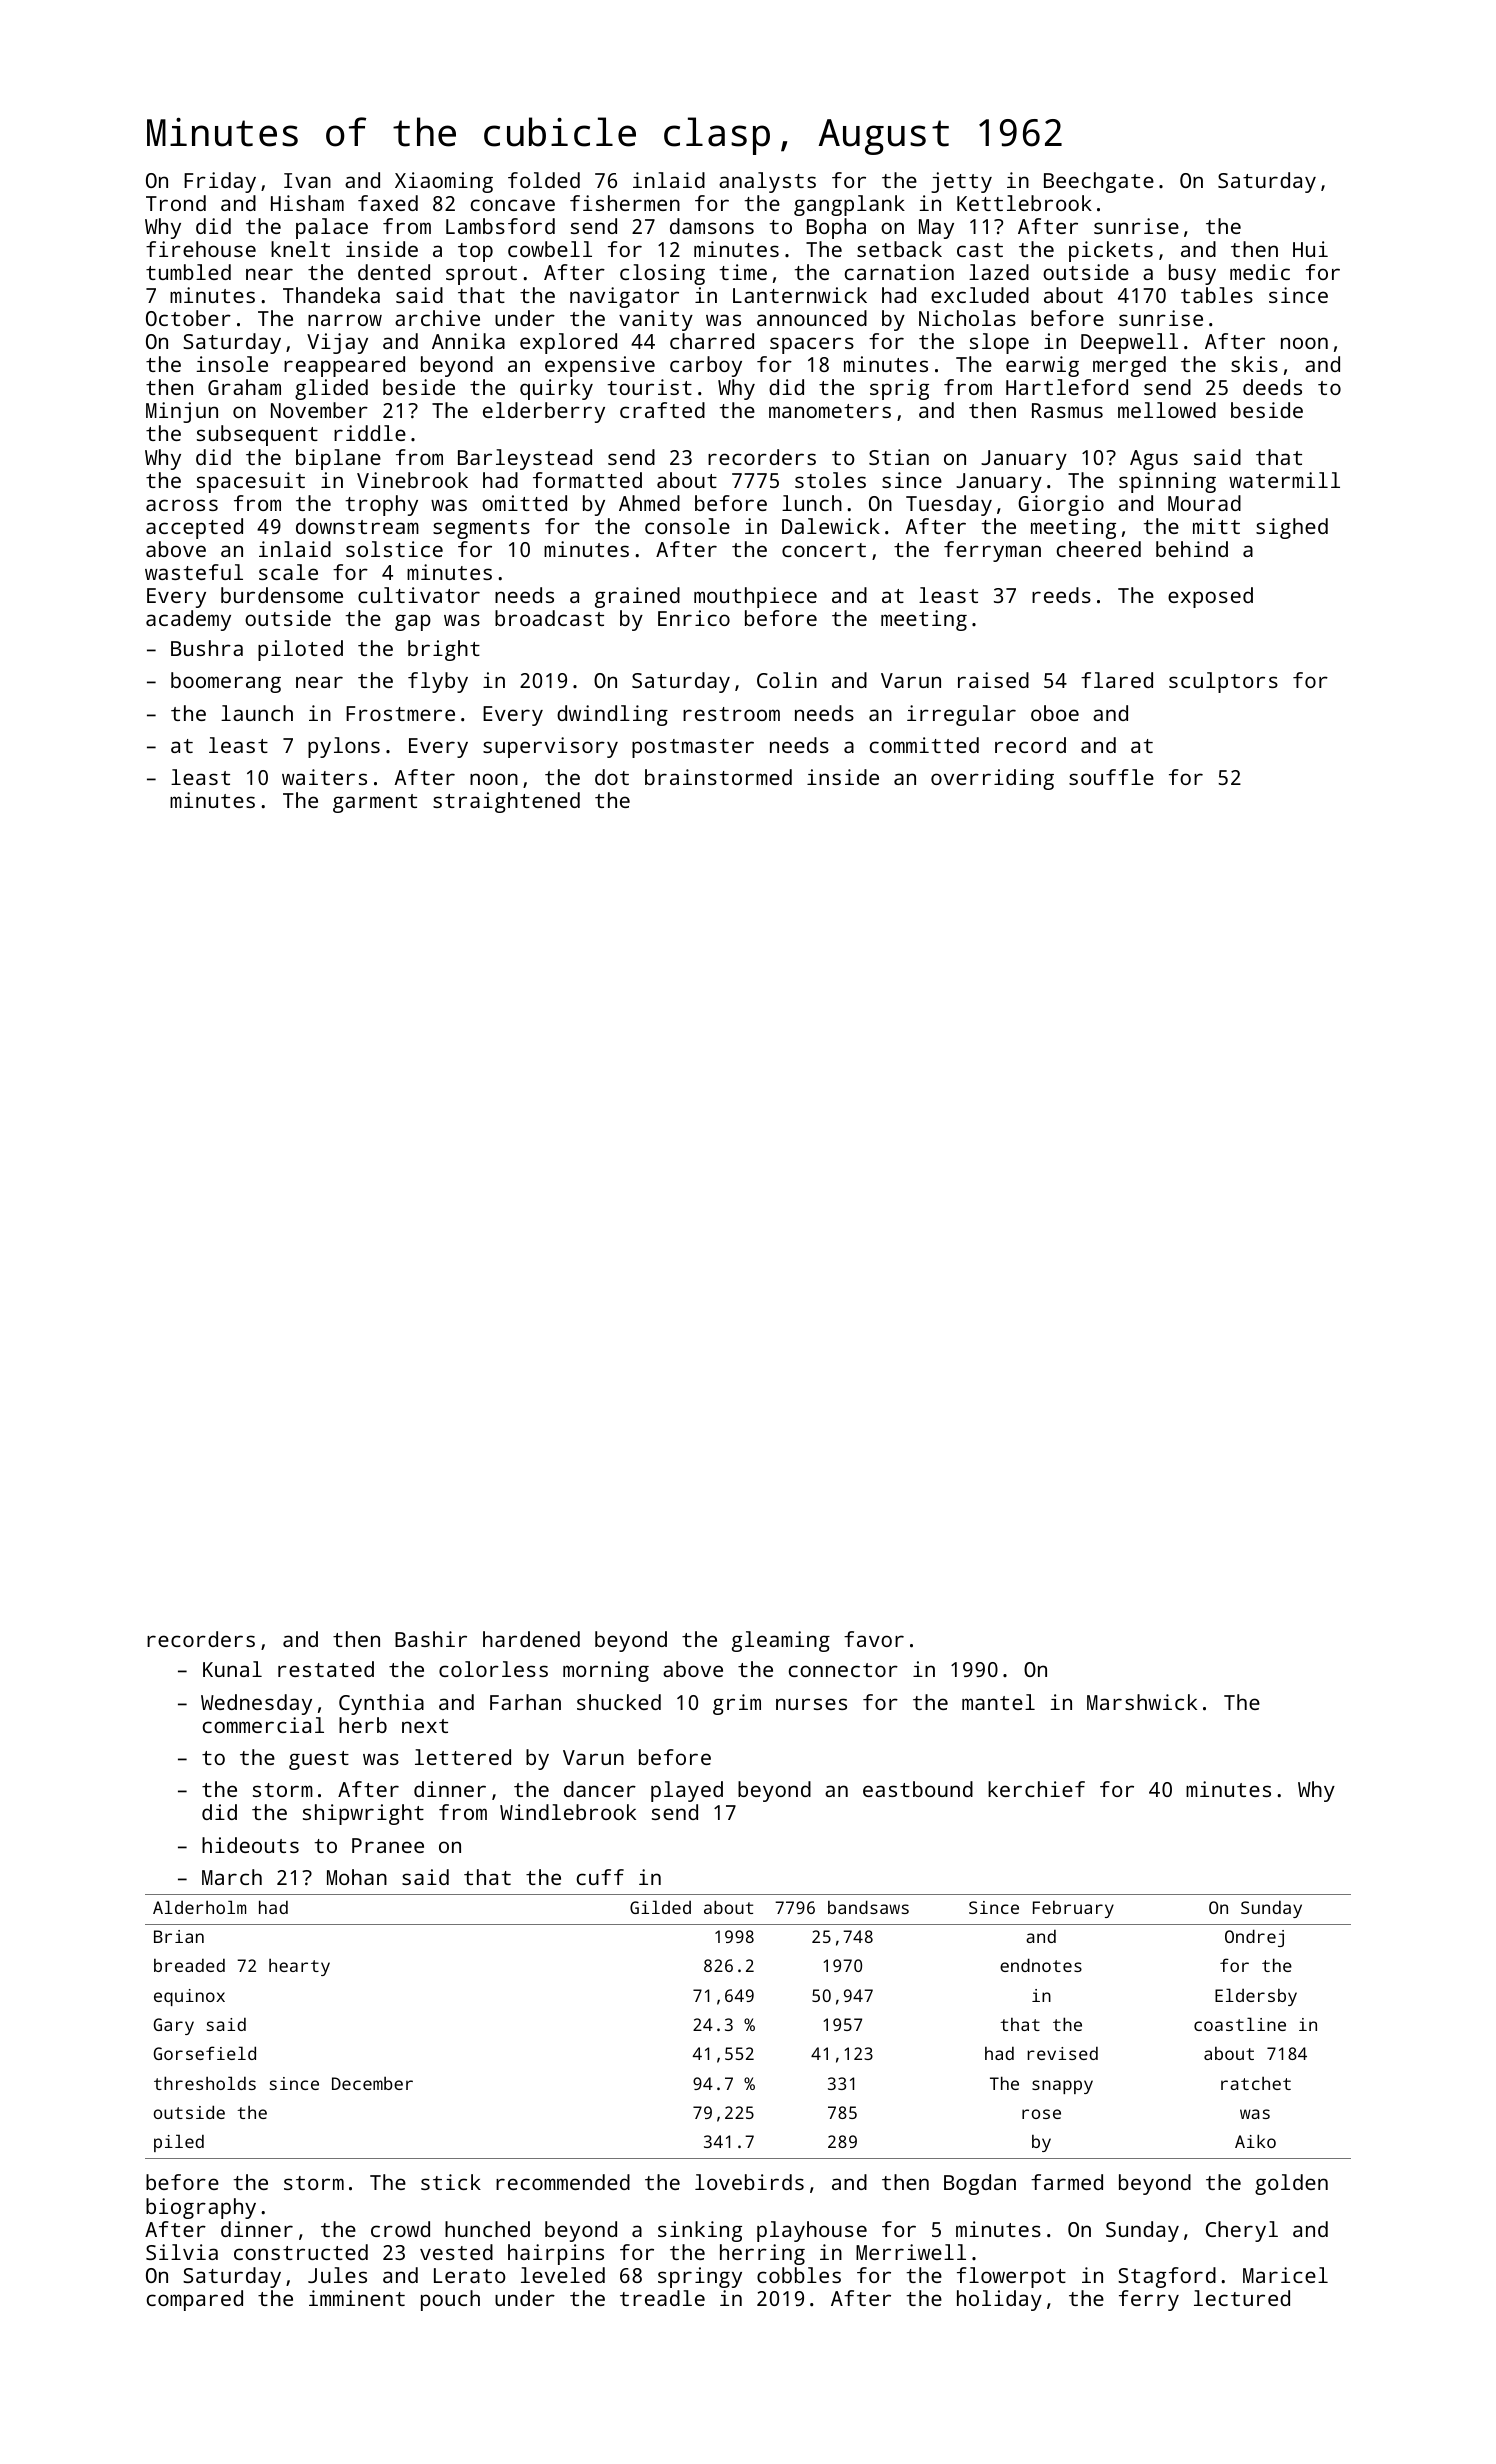 The height and width of the image is (2464, 1496). What do you see at coordinates (1055, 713) in the image?
I see `oboe` at bounding box center [1055, 713].
